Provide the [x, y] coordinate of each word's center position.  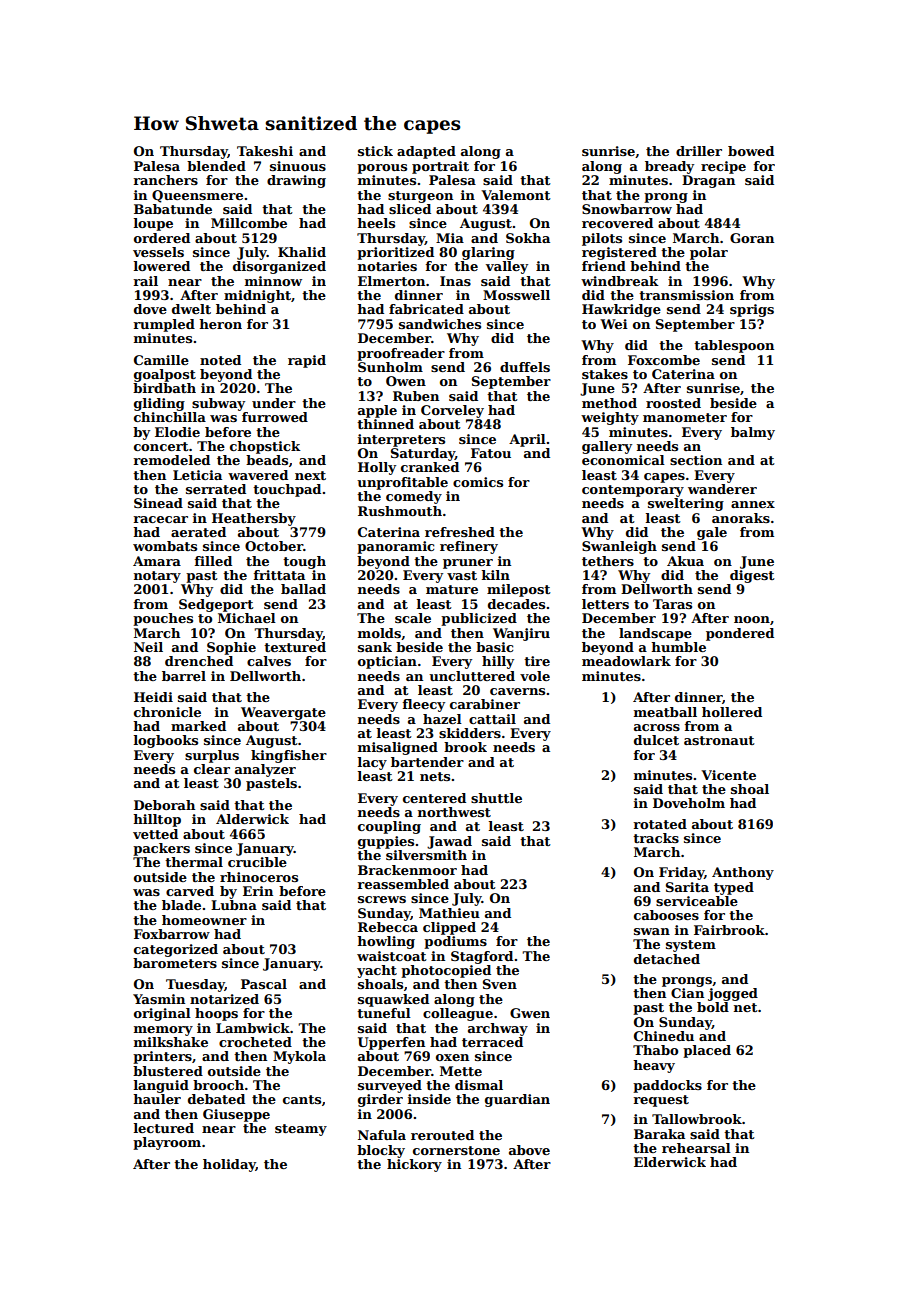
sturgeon [420, 197]
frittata [279, 575]
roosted [673, 403]
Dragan [708, 181]
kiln [496, 575]
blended [216, 166]
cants [302, 1099]
